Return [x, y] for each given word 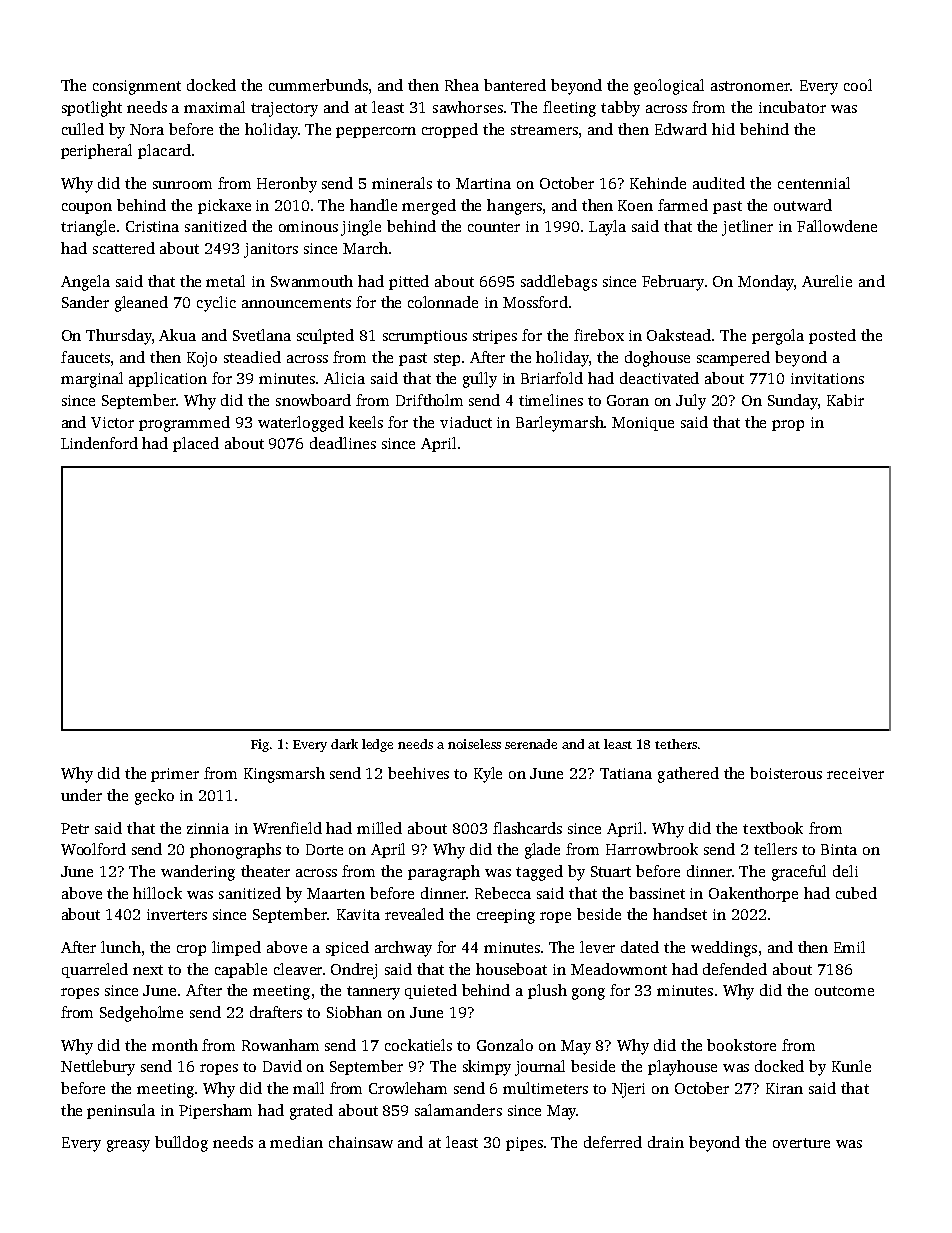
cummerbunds [318, 85]
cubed [856, 893]
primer [175, 775]
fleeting [569, 109]
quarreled [95, 970]
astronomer [750, 86]
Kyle [488, 775]
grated [311, 1112]
